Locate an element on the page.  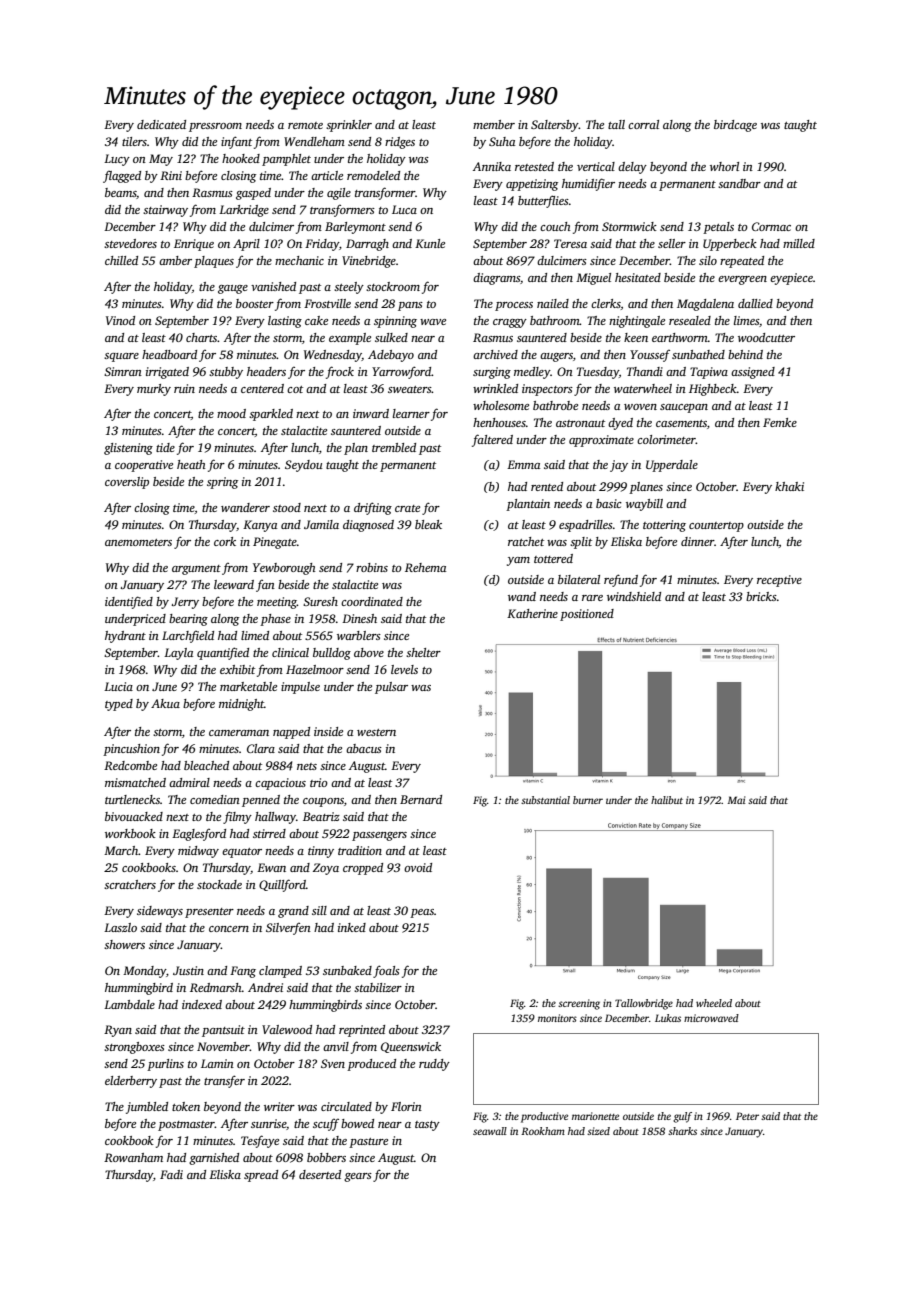
split is located at coordinates (581, 543).
